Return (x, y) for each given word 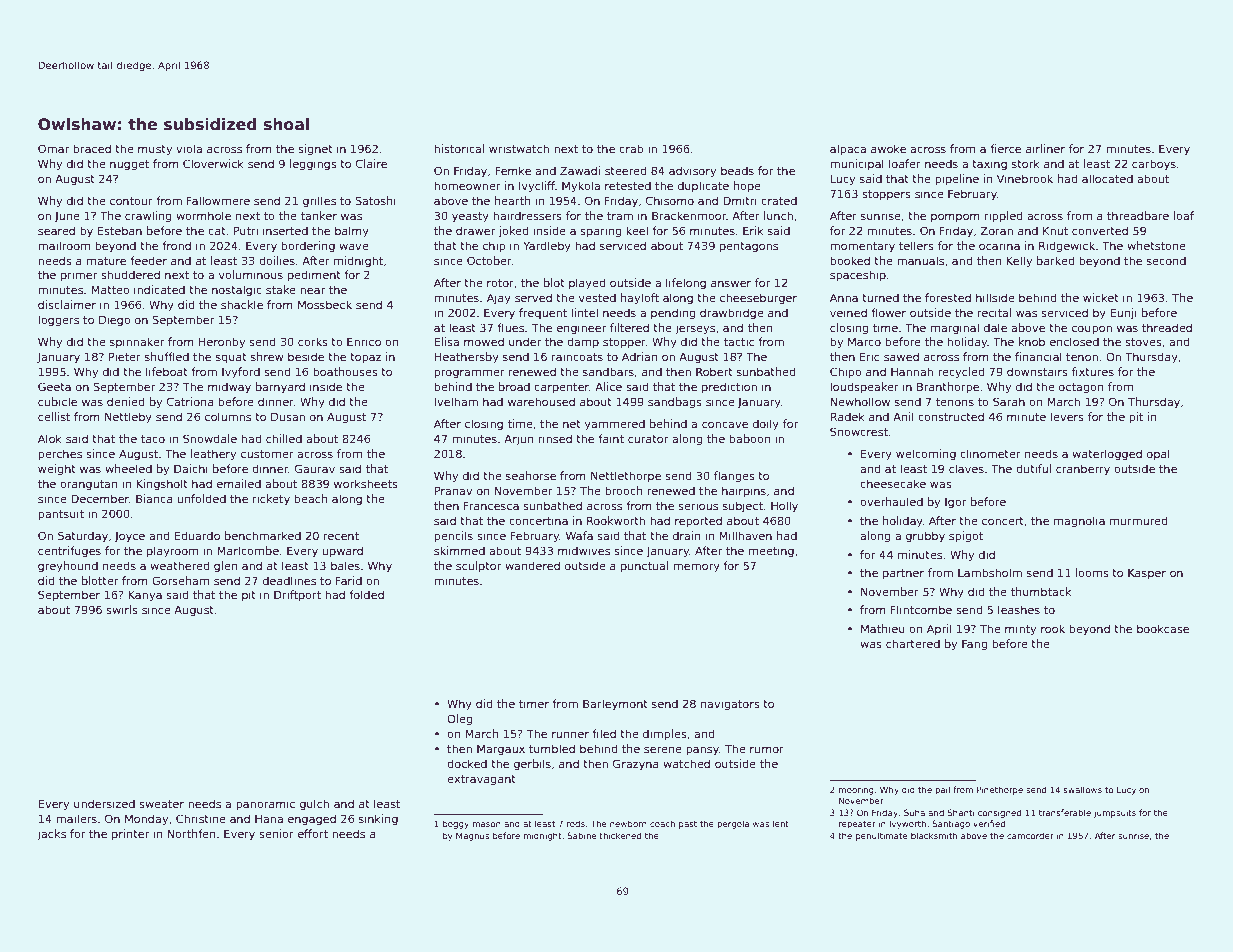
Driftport (297, 596)
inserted (285, 230)
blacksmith (934, 835)
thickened (620, 835)
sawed (901, 356)
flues (510, 327)
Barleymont (615, 705)
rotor (500, 283)
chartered (913, 643)
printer (130, 835)
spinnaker (137, 342)
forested (948, 297)
